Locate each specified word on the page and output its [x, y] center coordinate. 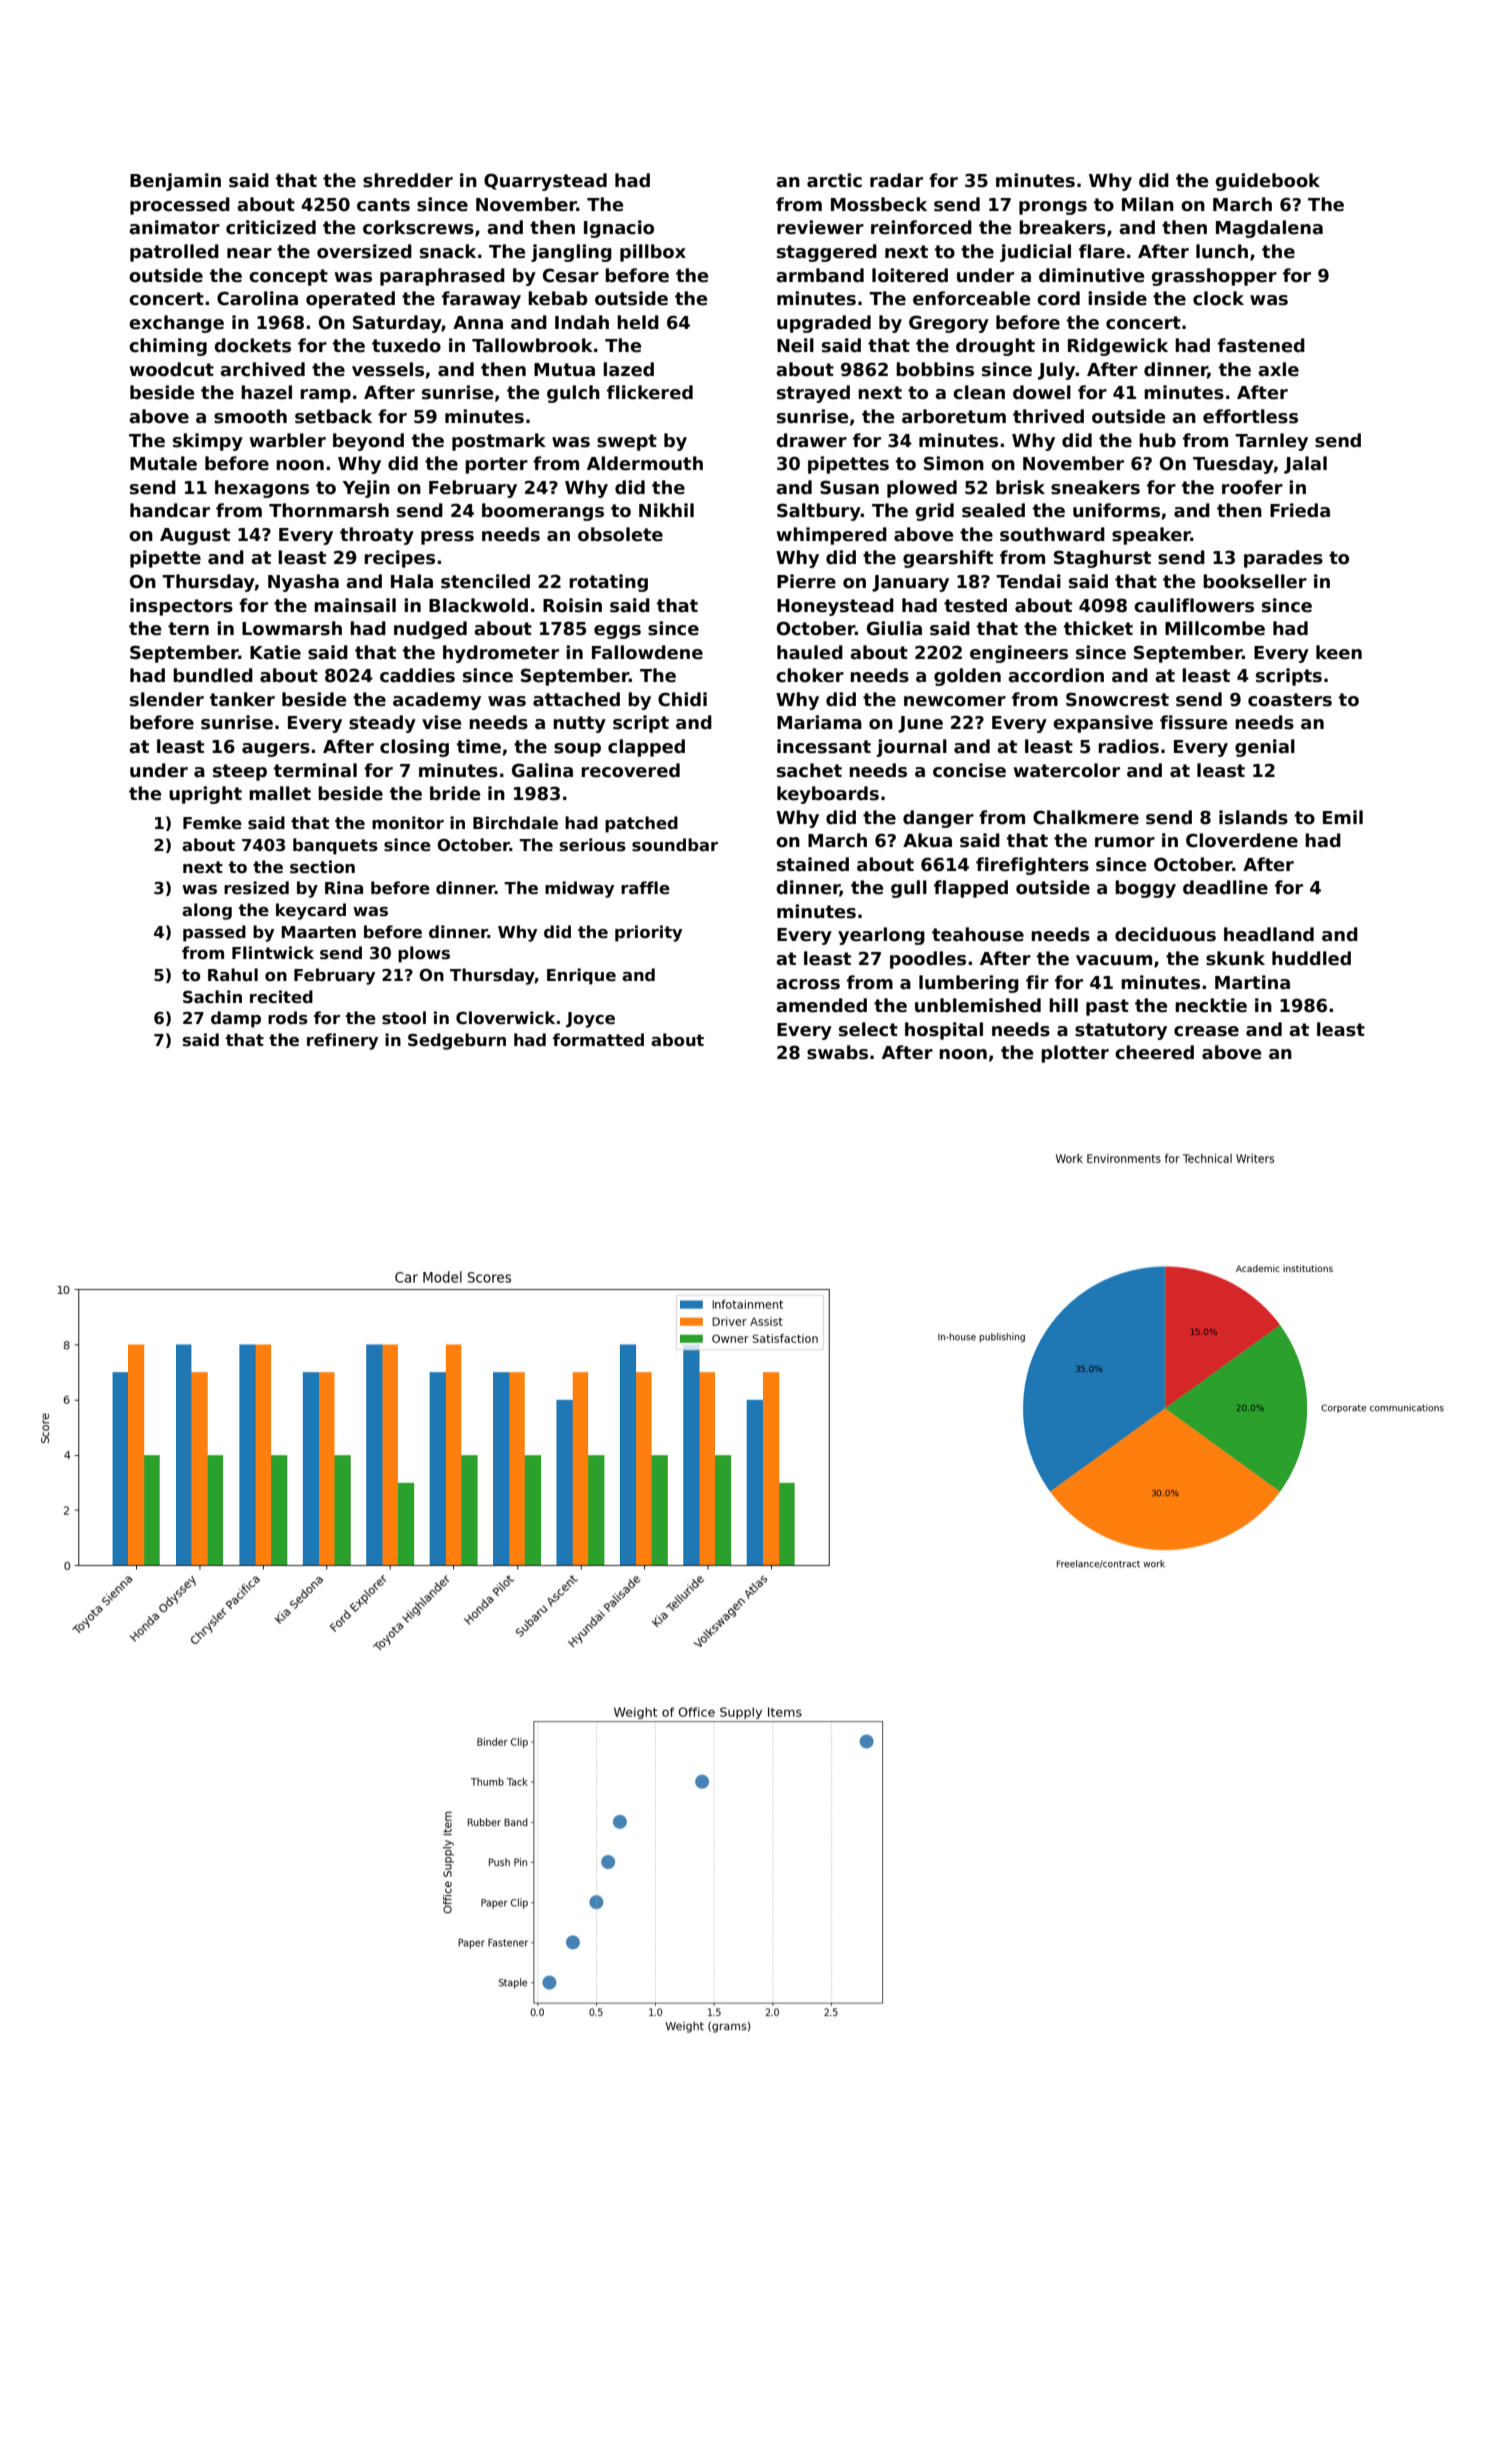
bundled [213, 675]
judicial [1035, 253]
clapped [646, 748]
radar [896, 180]
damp [236, 1019]
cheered [1154, 1052]
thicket [1098, 628]
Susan [849, 487]
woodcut [172, 369]
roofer [1252, 487]
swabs [837, 1052]
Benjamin [175, 182]
